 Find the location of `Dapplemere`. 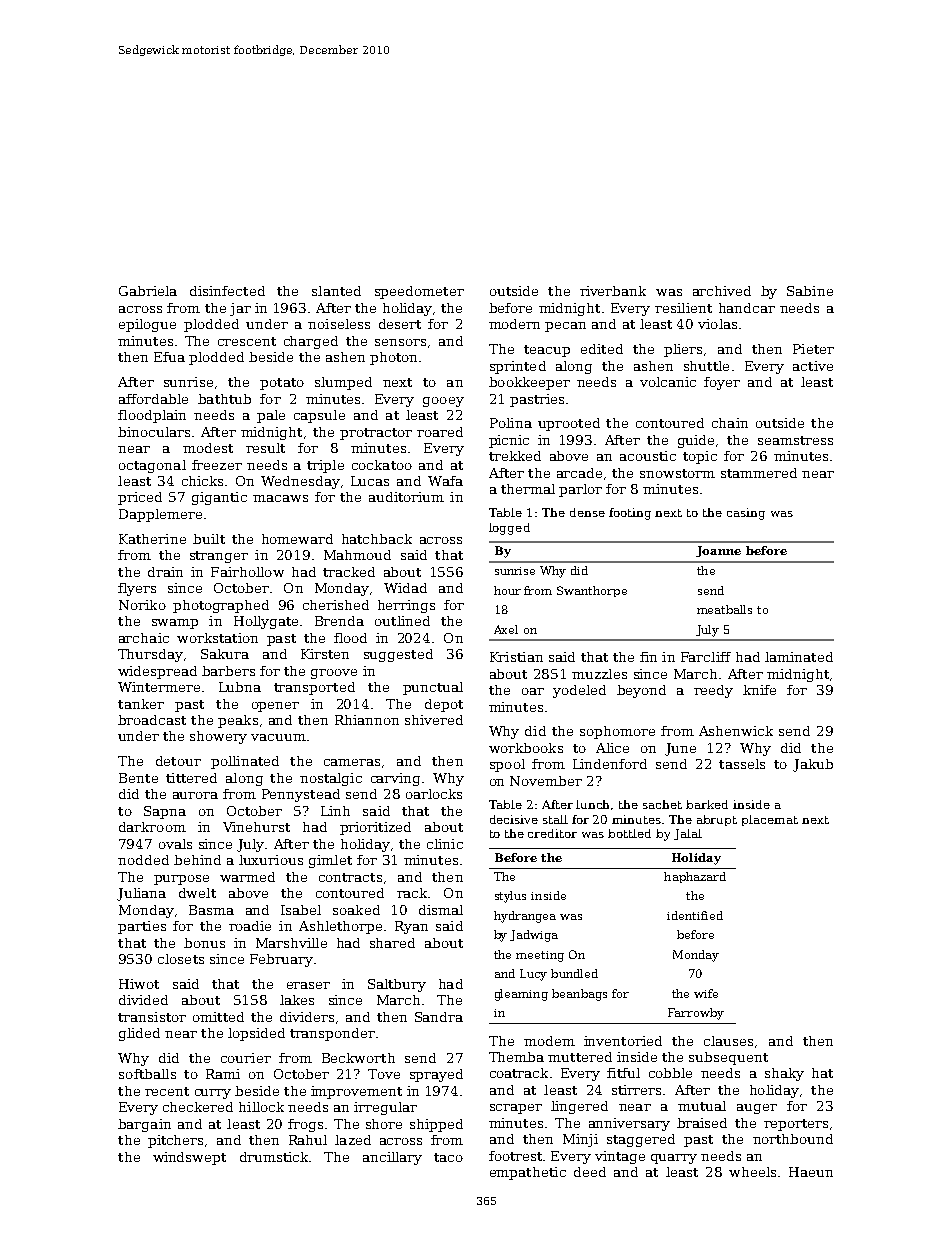

Dapplemere is located at coordinates (160, 515).
